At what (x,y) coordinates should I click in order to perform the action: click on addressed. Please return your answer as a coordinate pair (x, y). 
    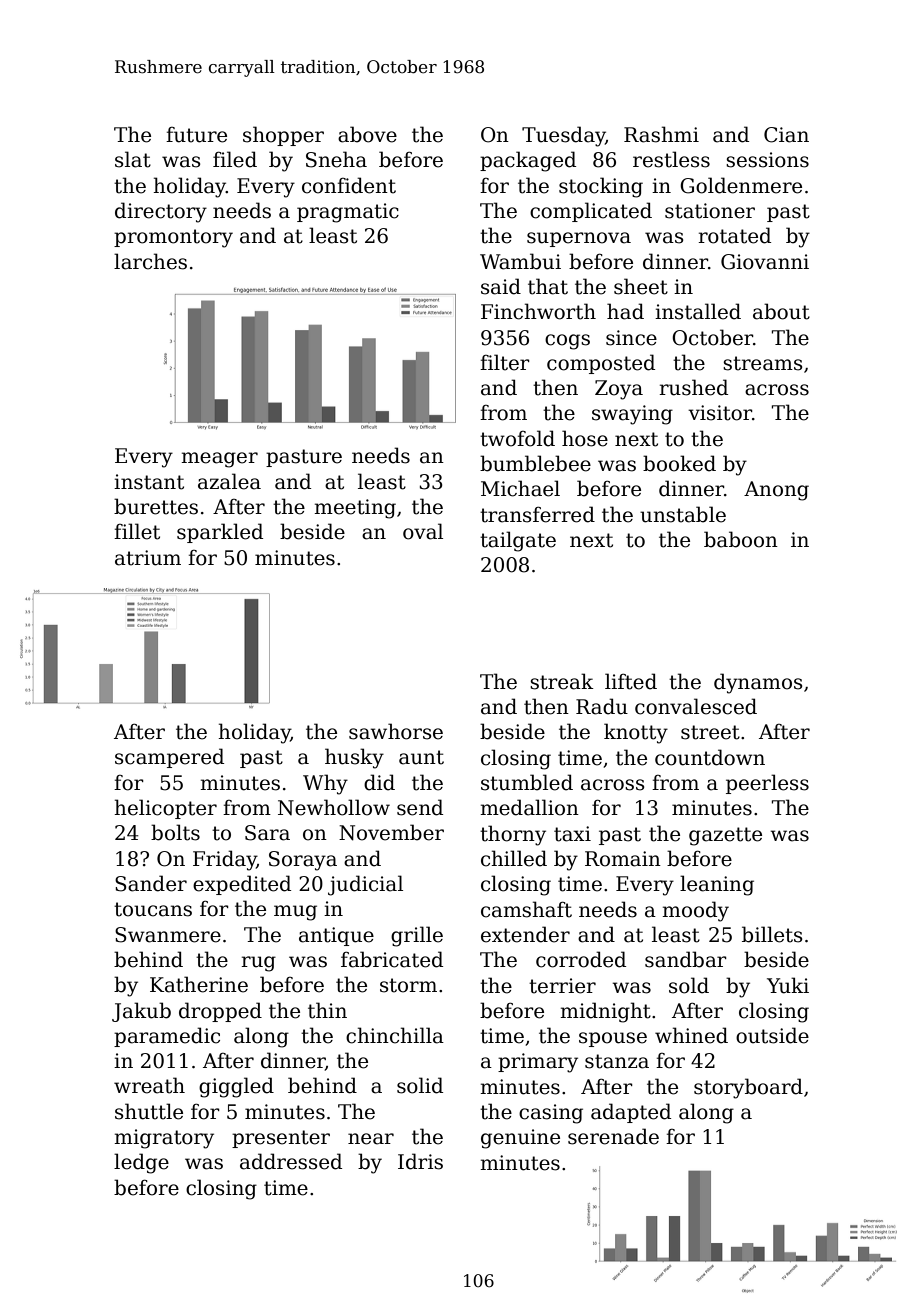
    Looking at the image, I should click on (291, 1161).
